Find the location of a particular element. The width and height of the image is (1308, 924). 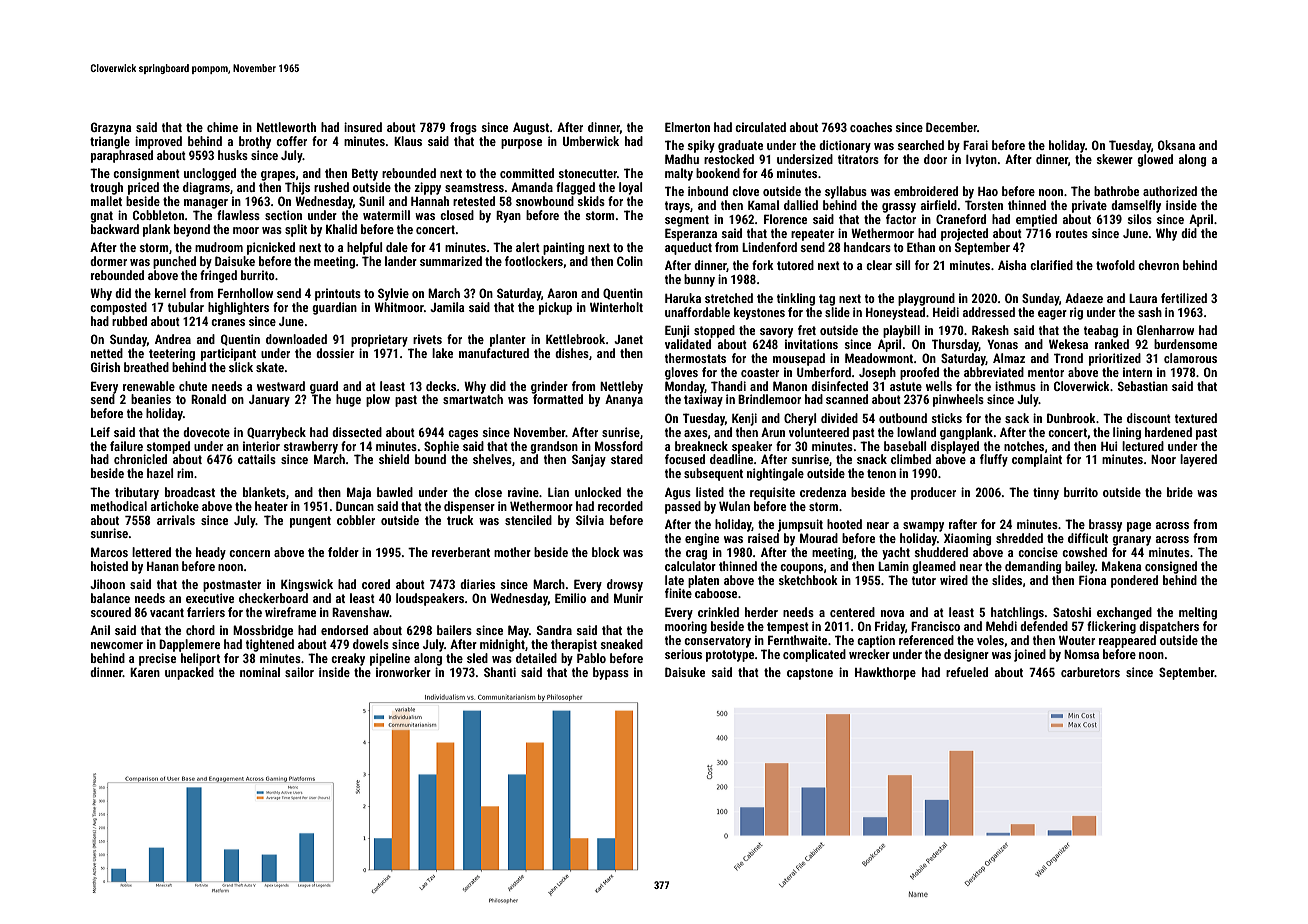

capstone is located at coordinates (810, 674).
